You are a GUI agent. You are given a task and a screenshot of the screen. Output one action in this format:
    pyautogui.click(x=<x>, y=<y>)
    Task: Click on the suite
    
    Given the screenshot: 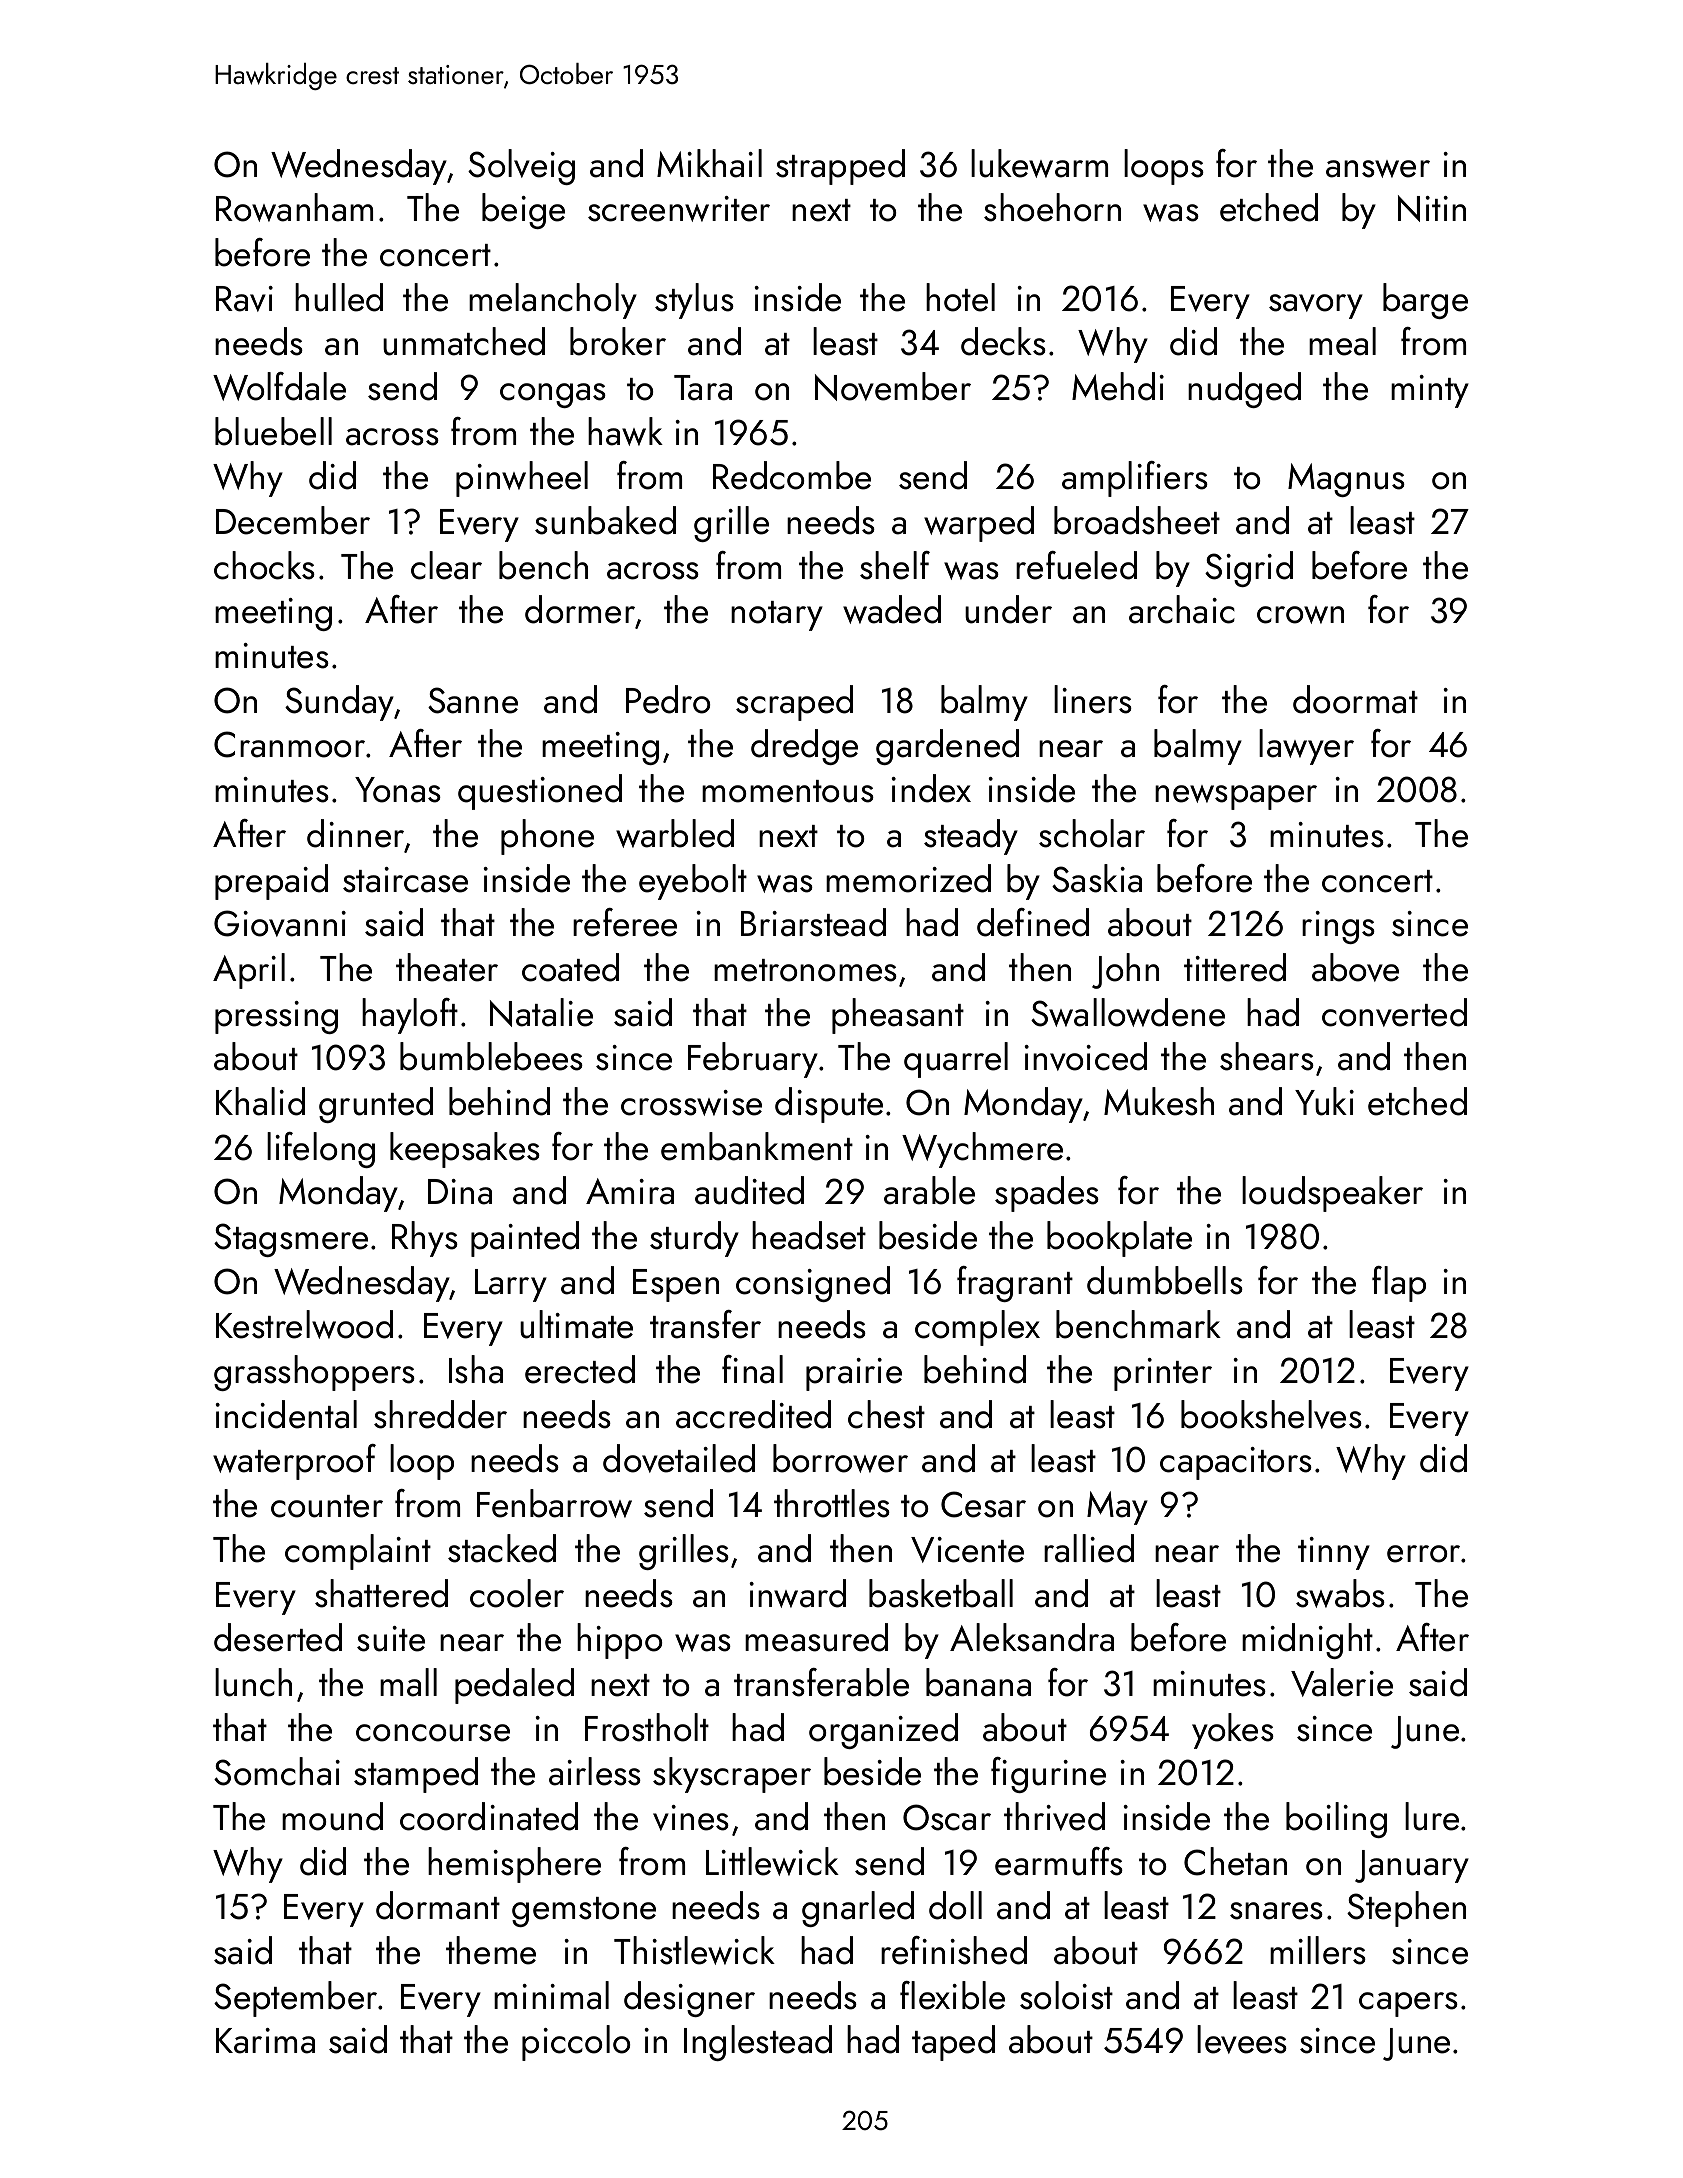 What is the action you would take?
    pyautogui.click(x=391, y=1639)
